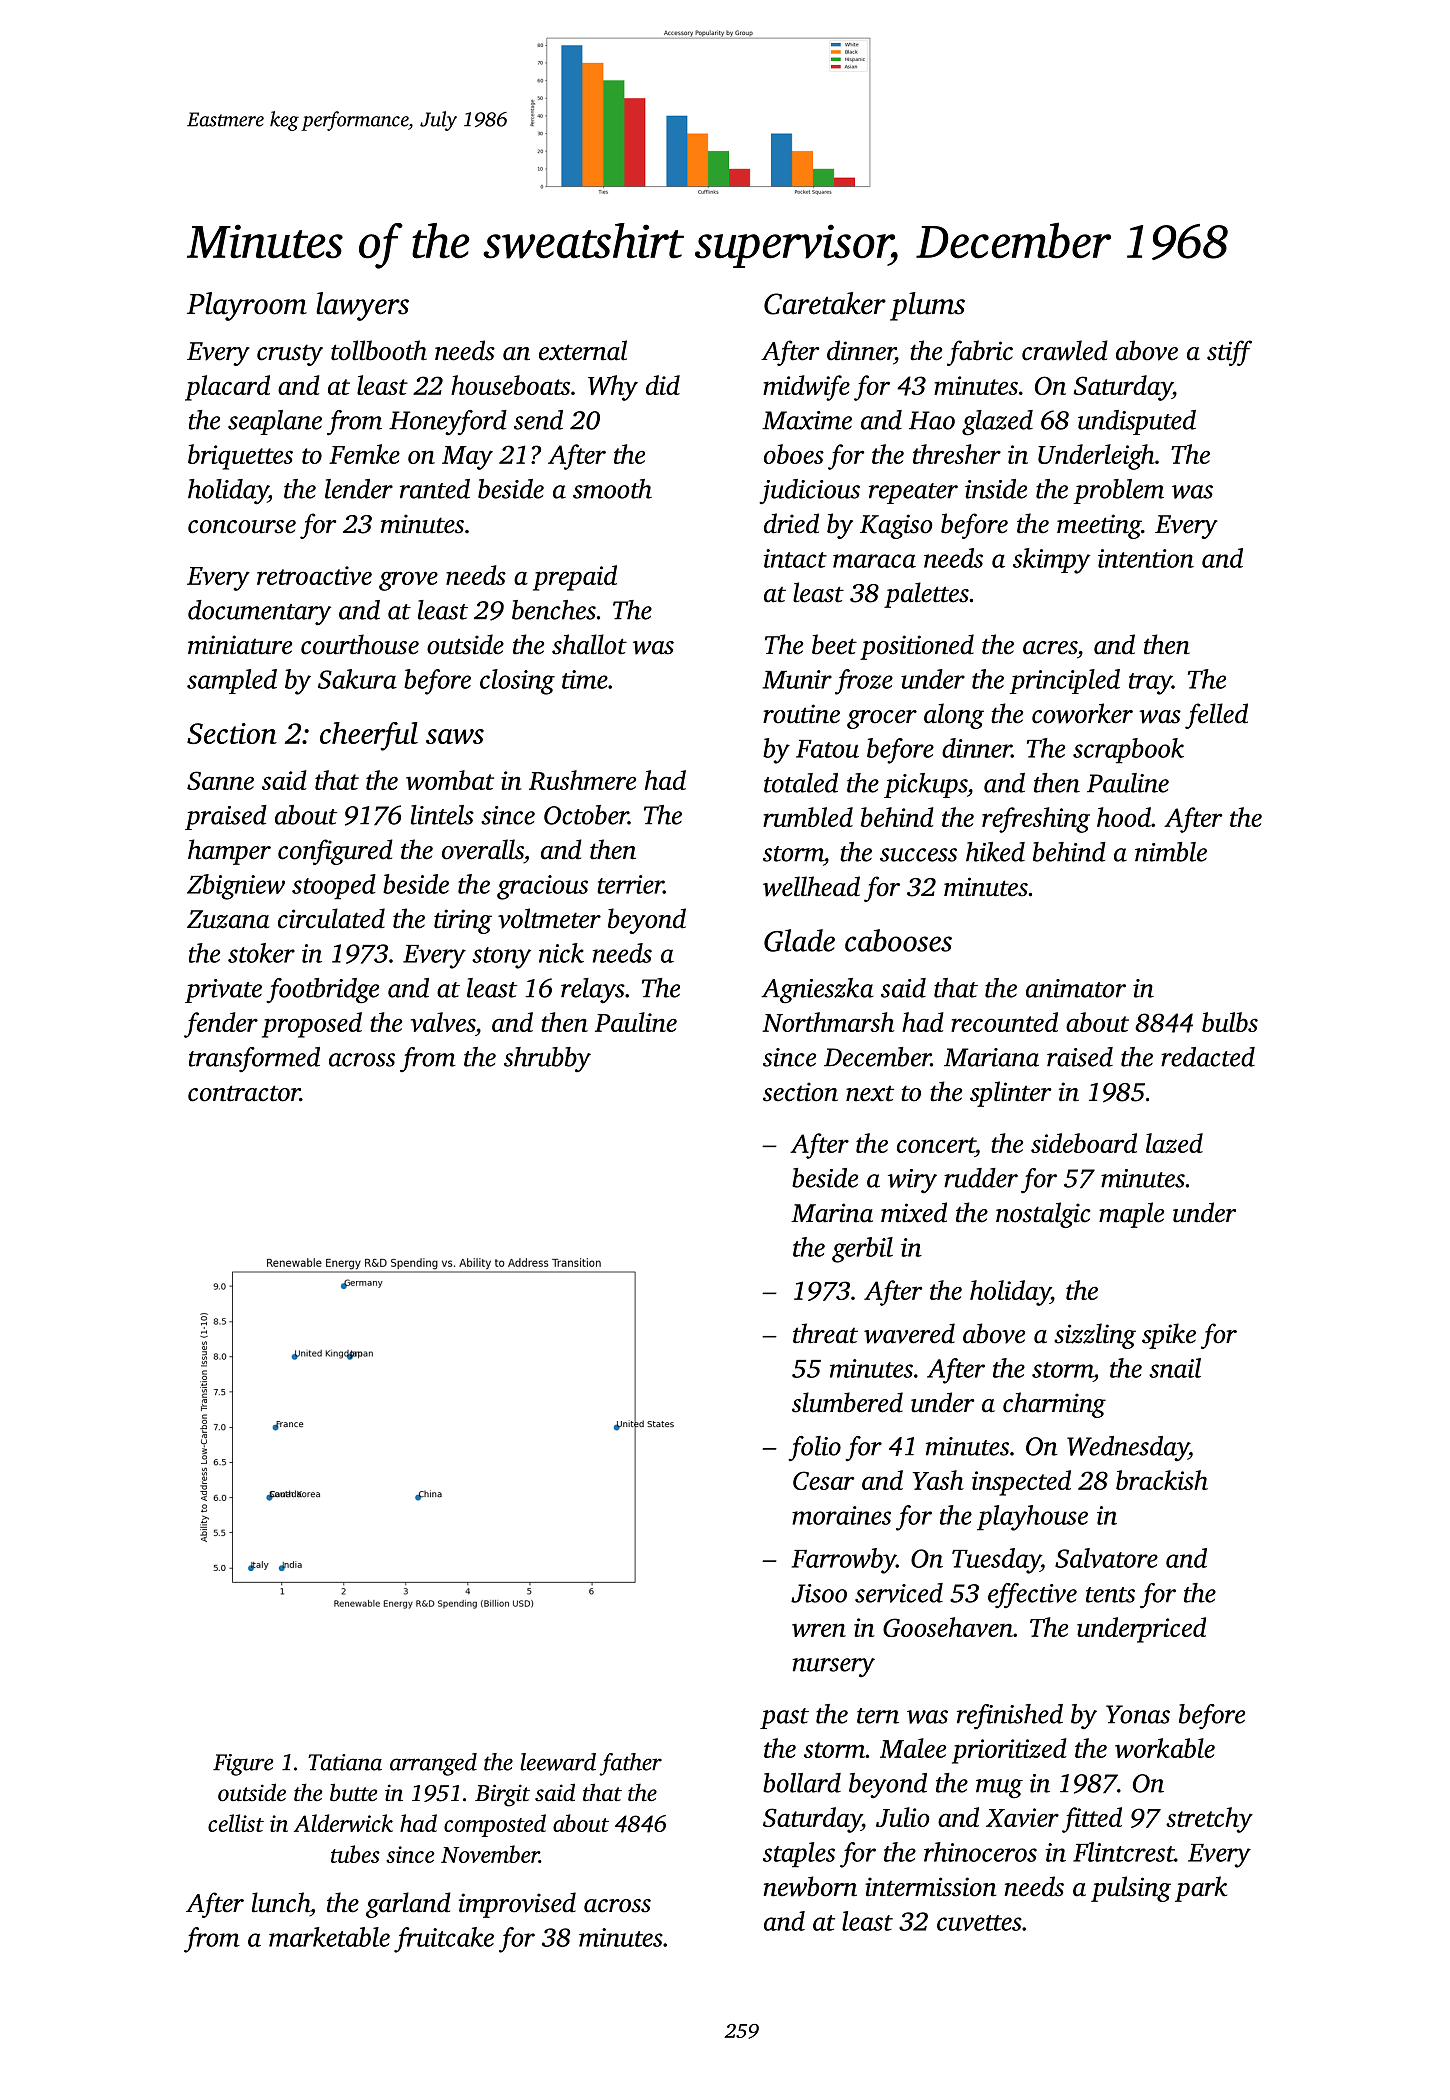  I want to click on oboes, so click(794, 454).
